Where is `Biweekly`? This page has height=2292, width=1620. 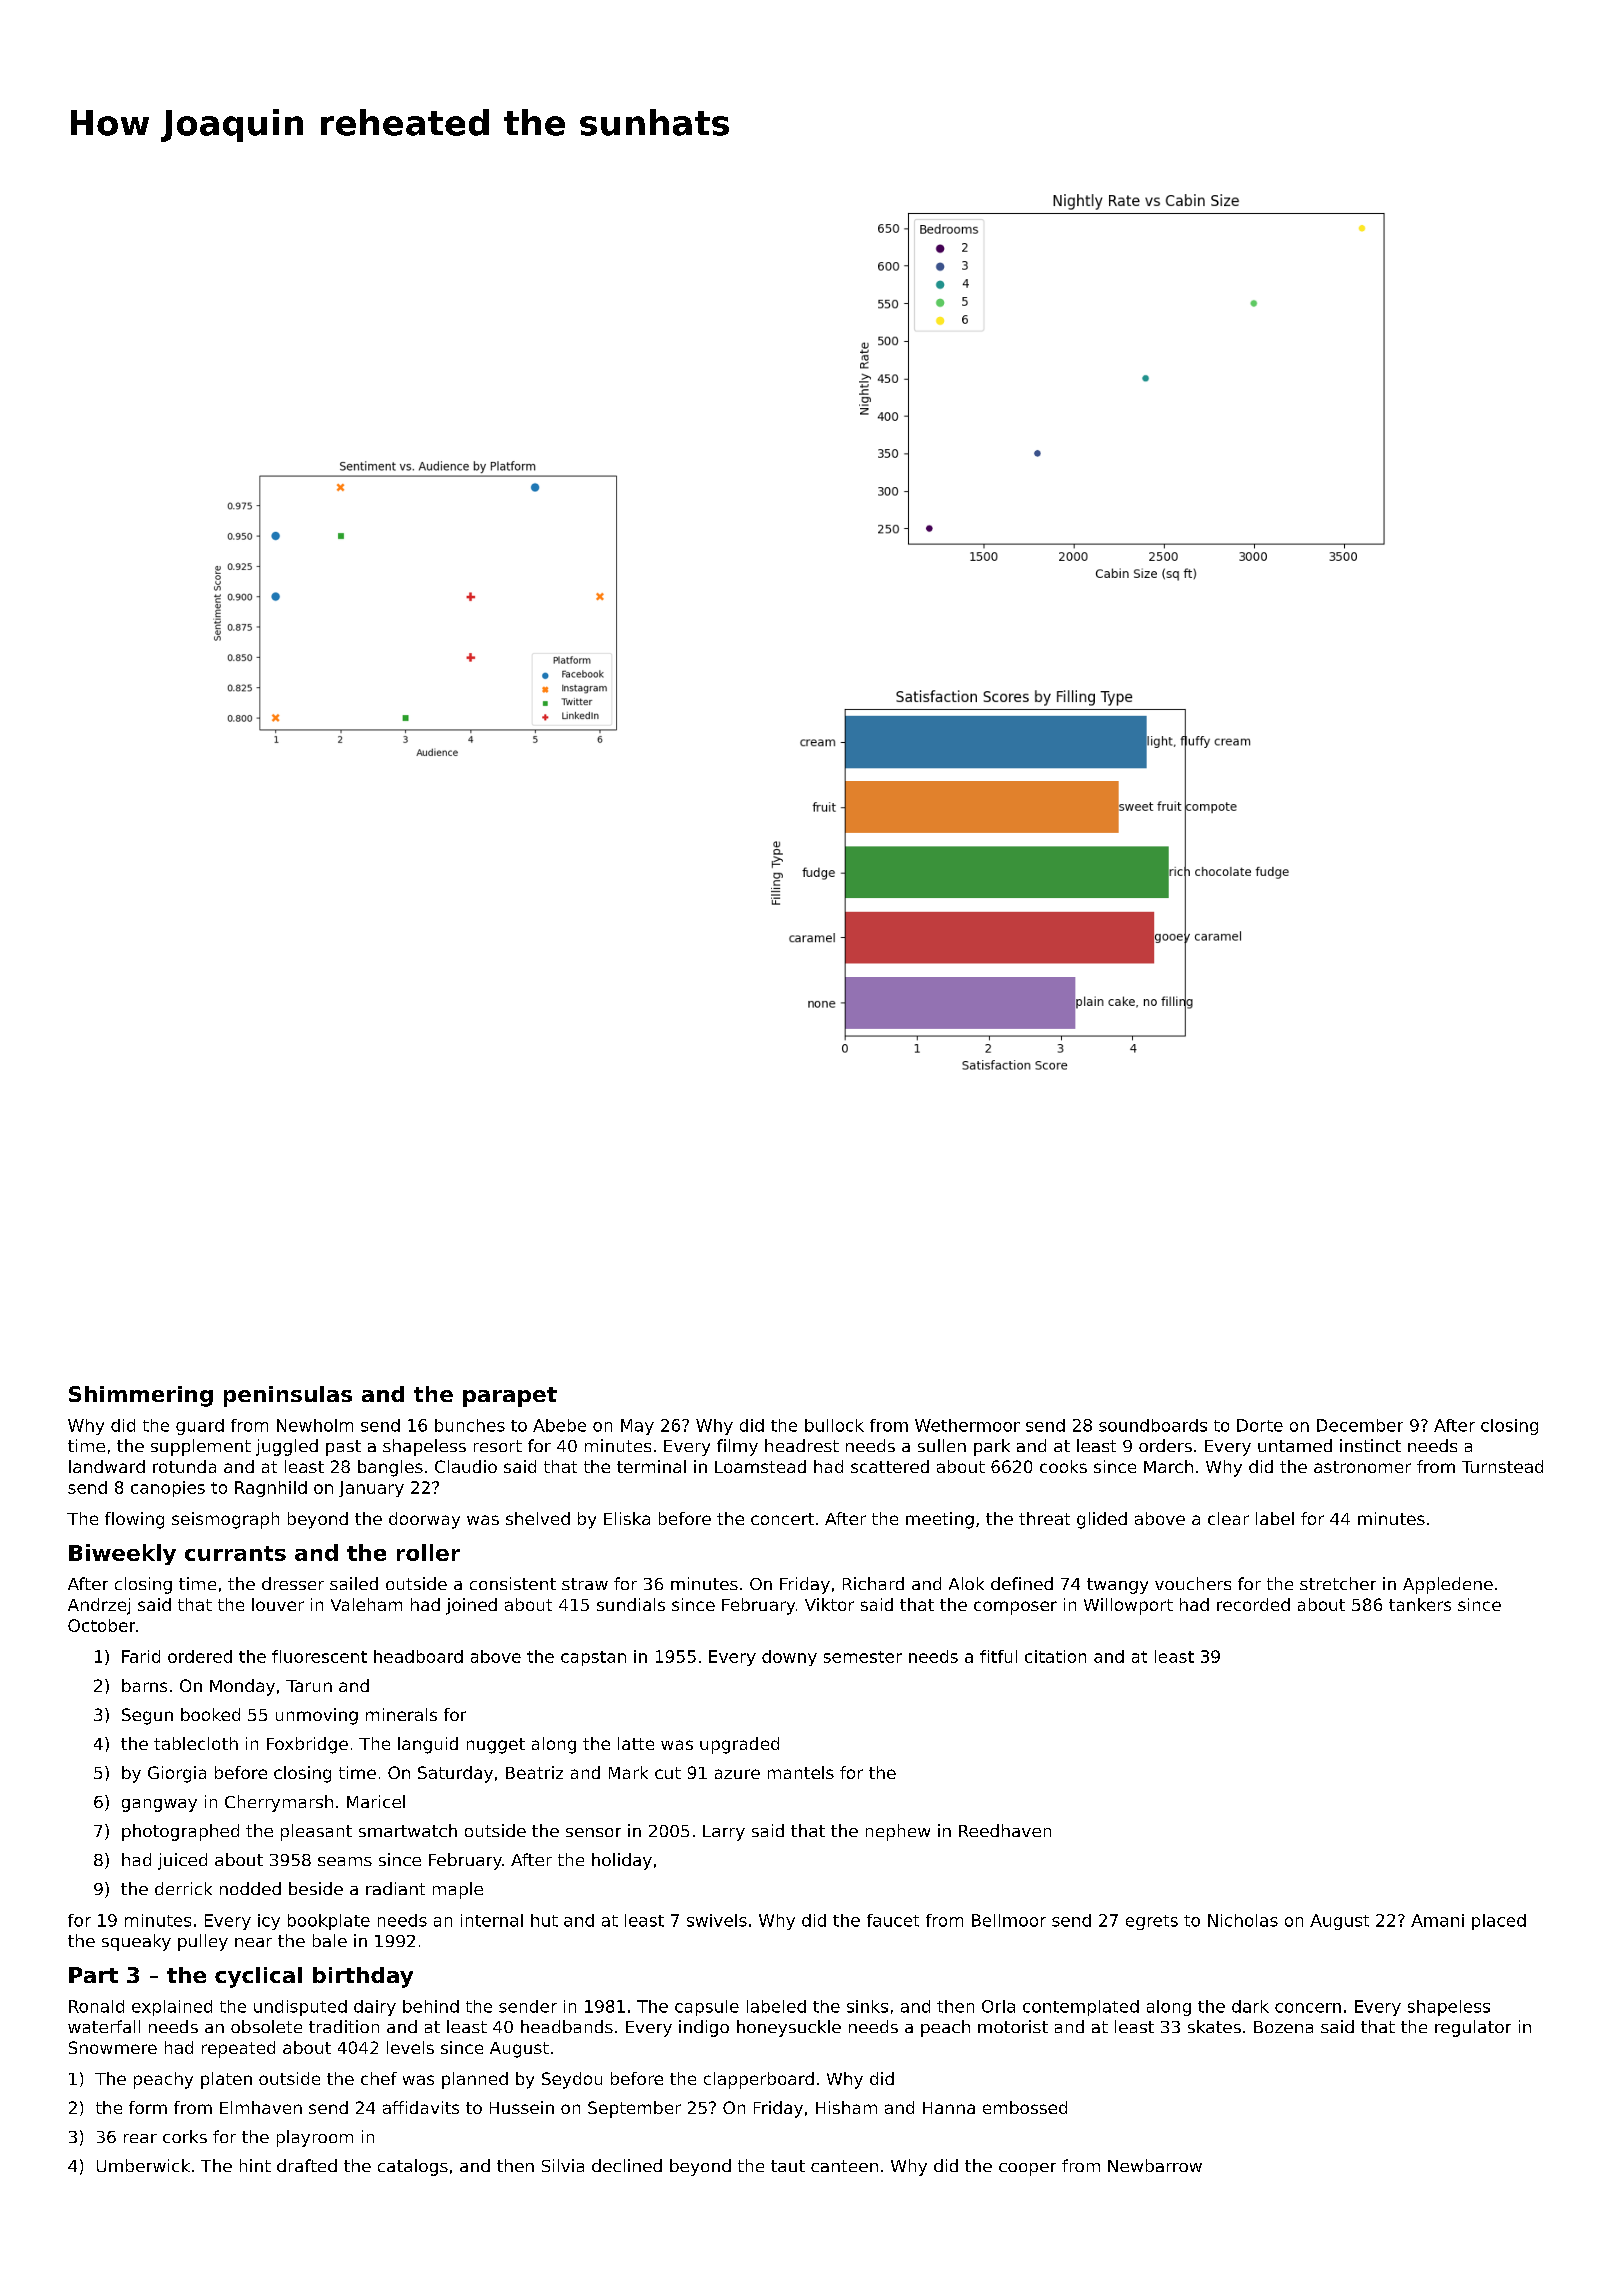 Biweekly is located at coordinates (122, 1554).
